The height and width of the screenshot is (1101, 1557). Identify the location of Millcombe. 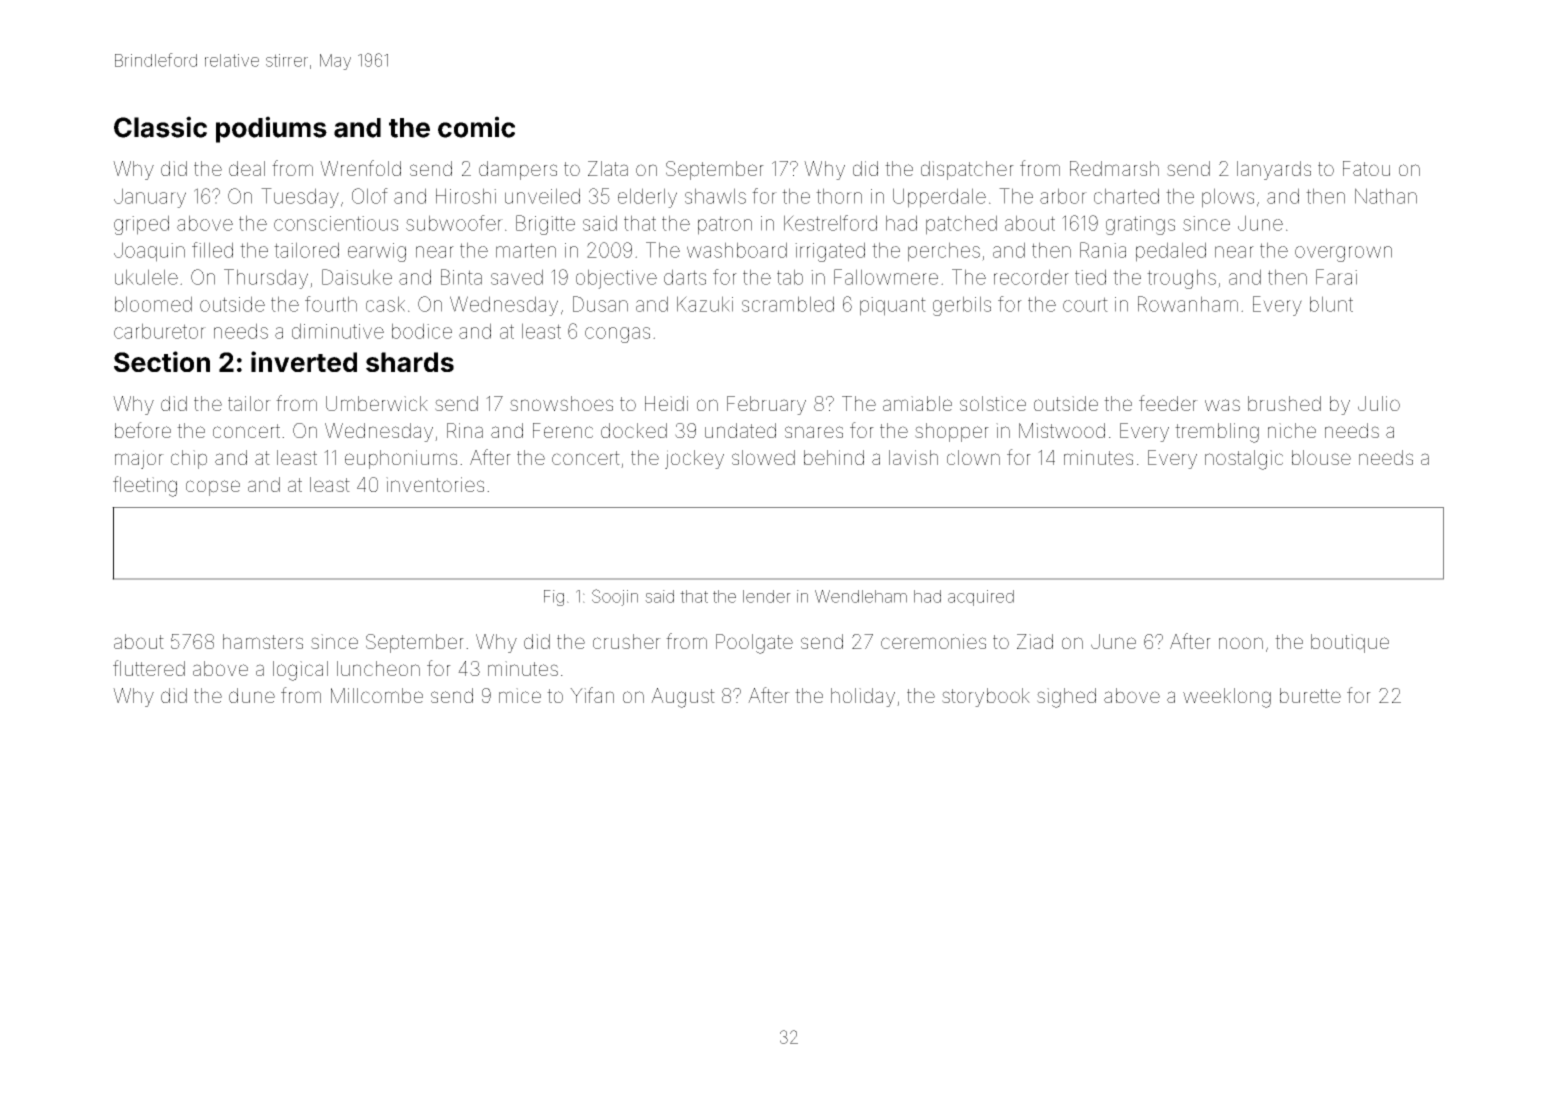
(377, 695).
